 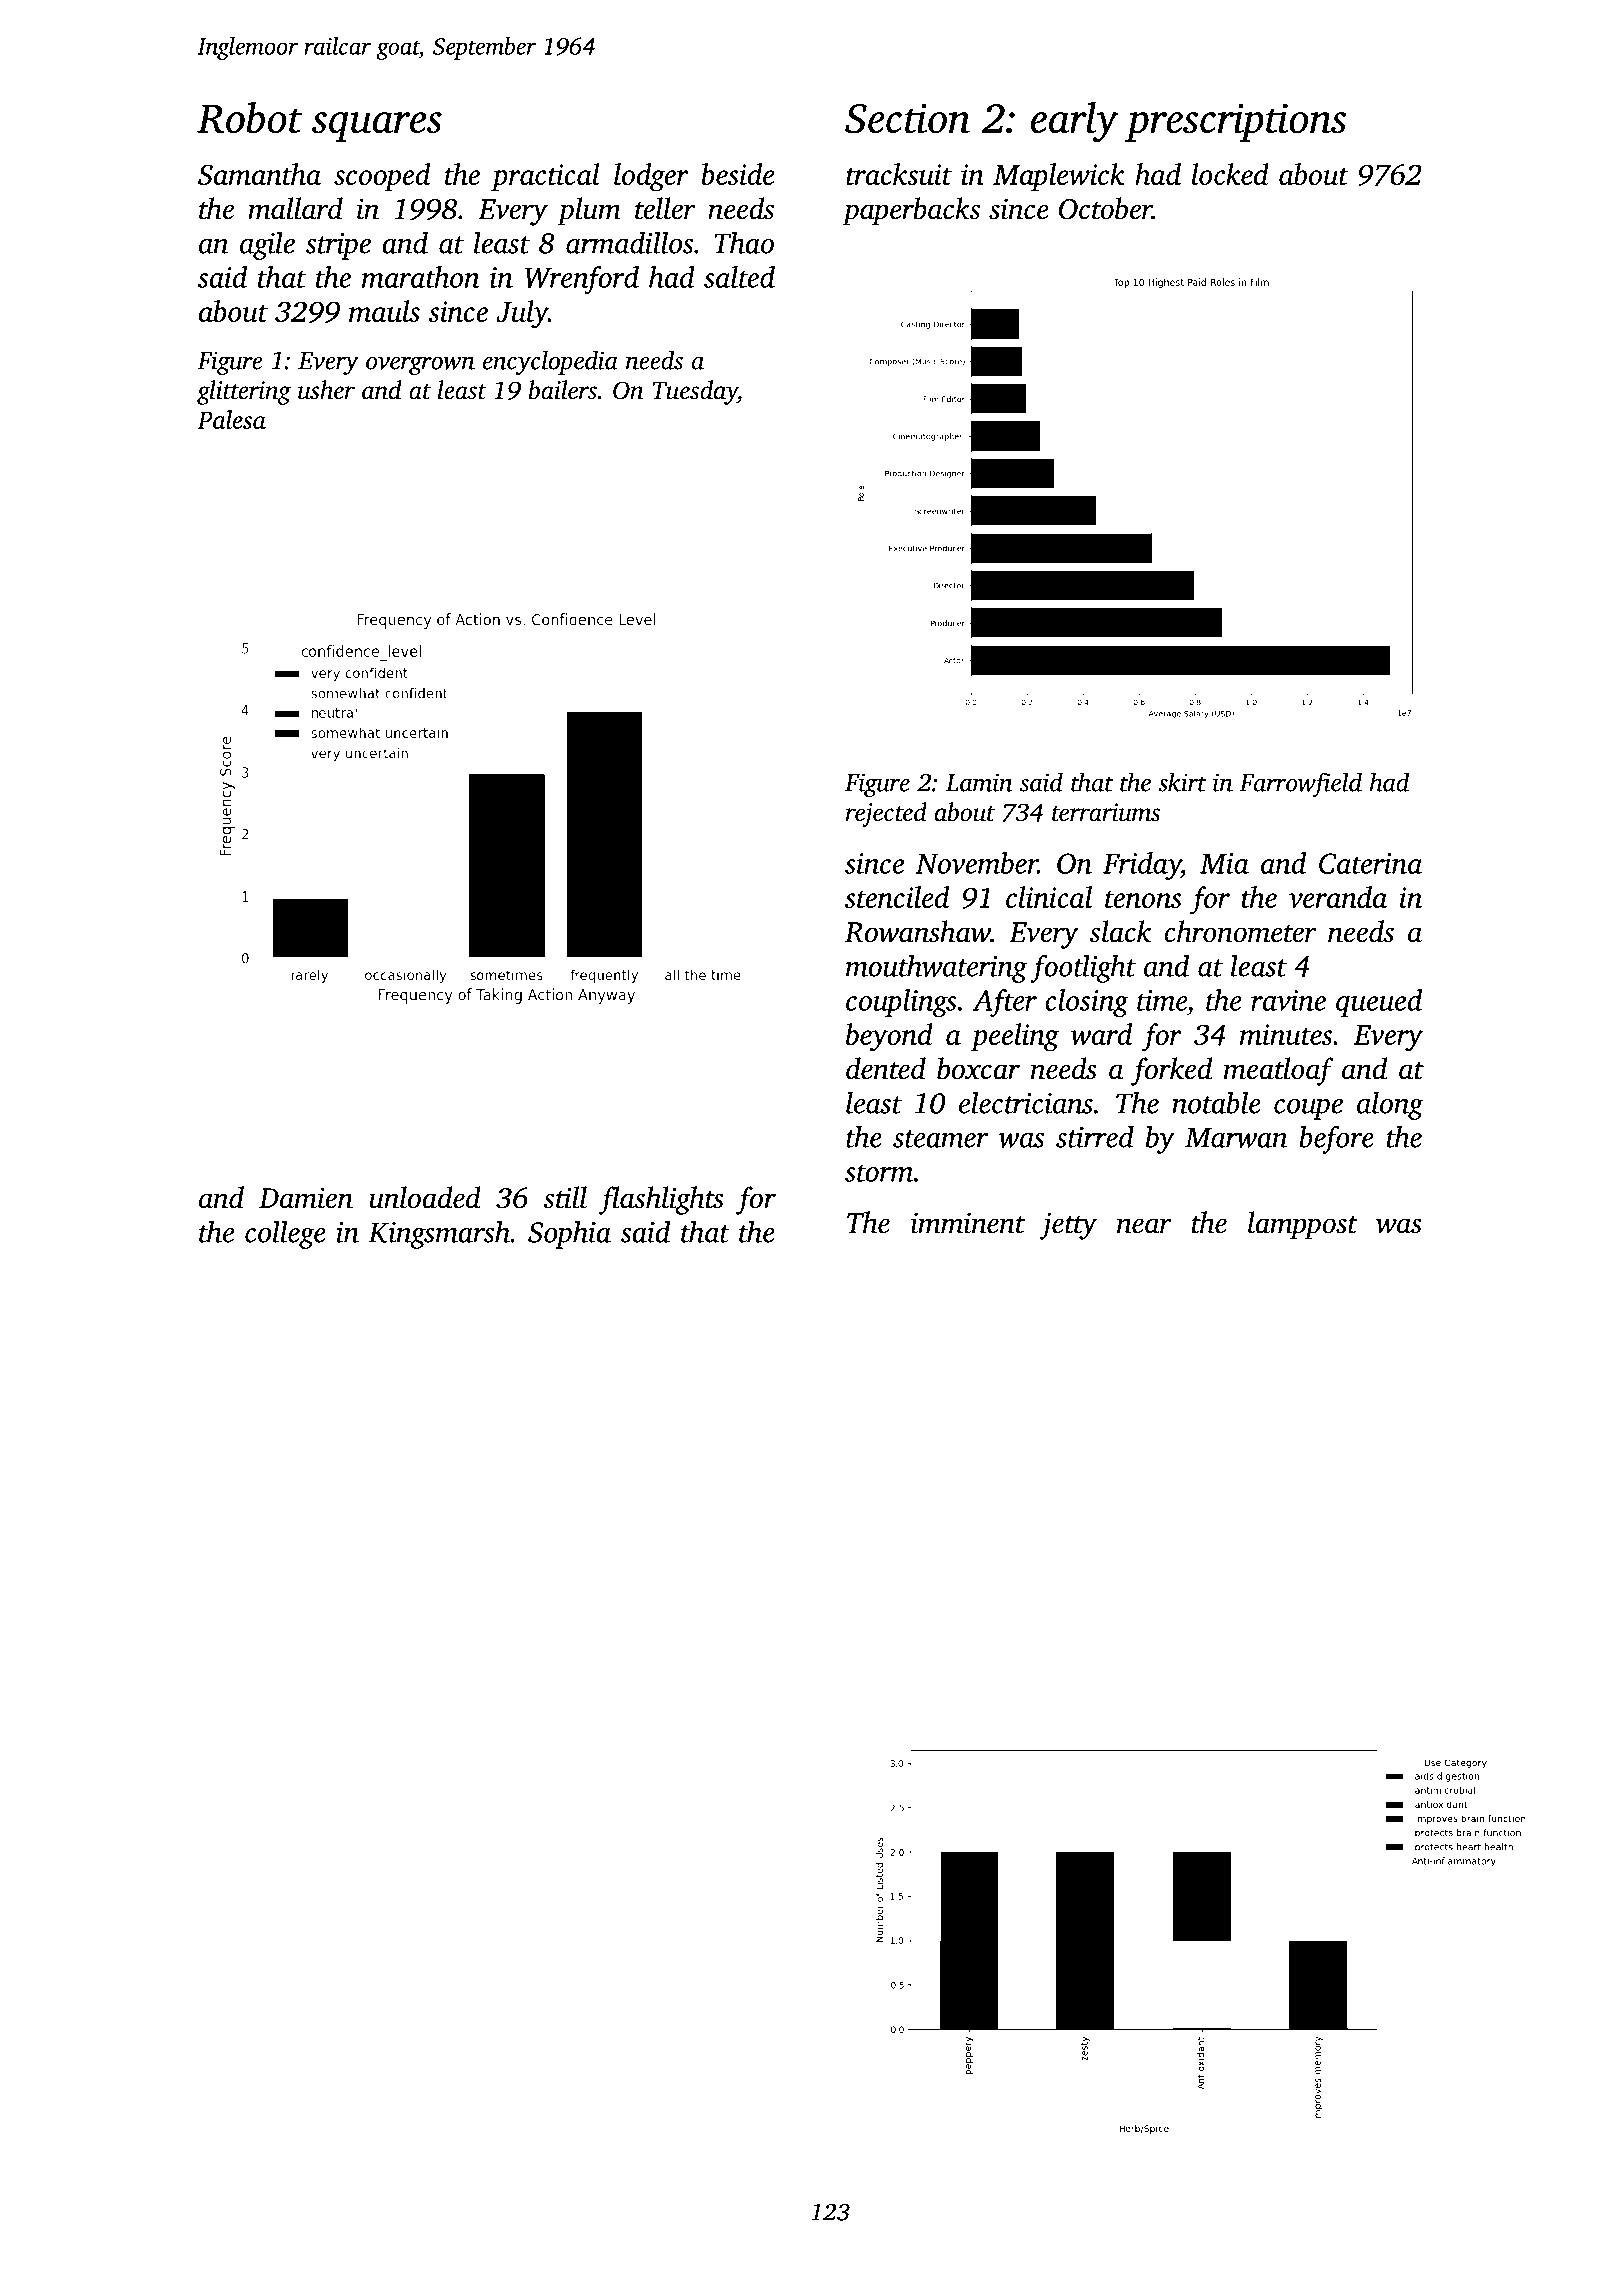 I want to click on bailers, so click(x=563, y=390).
